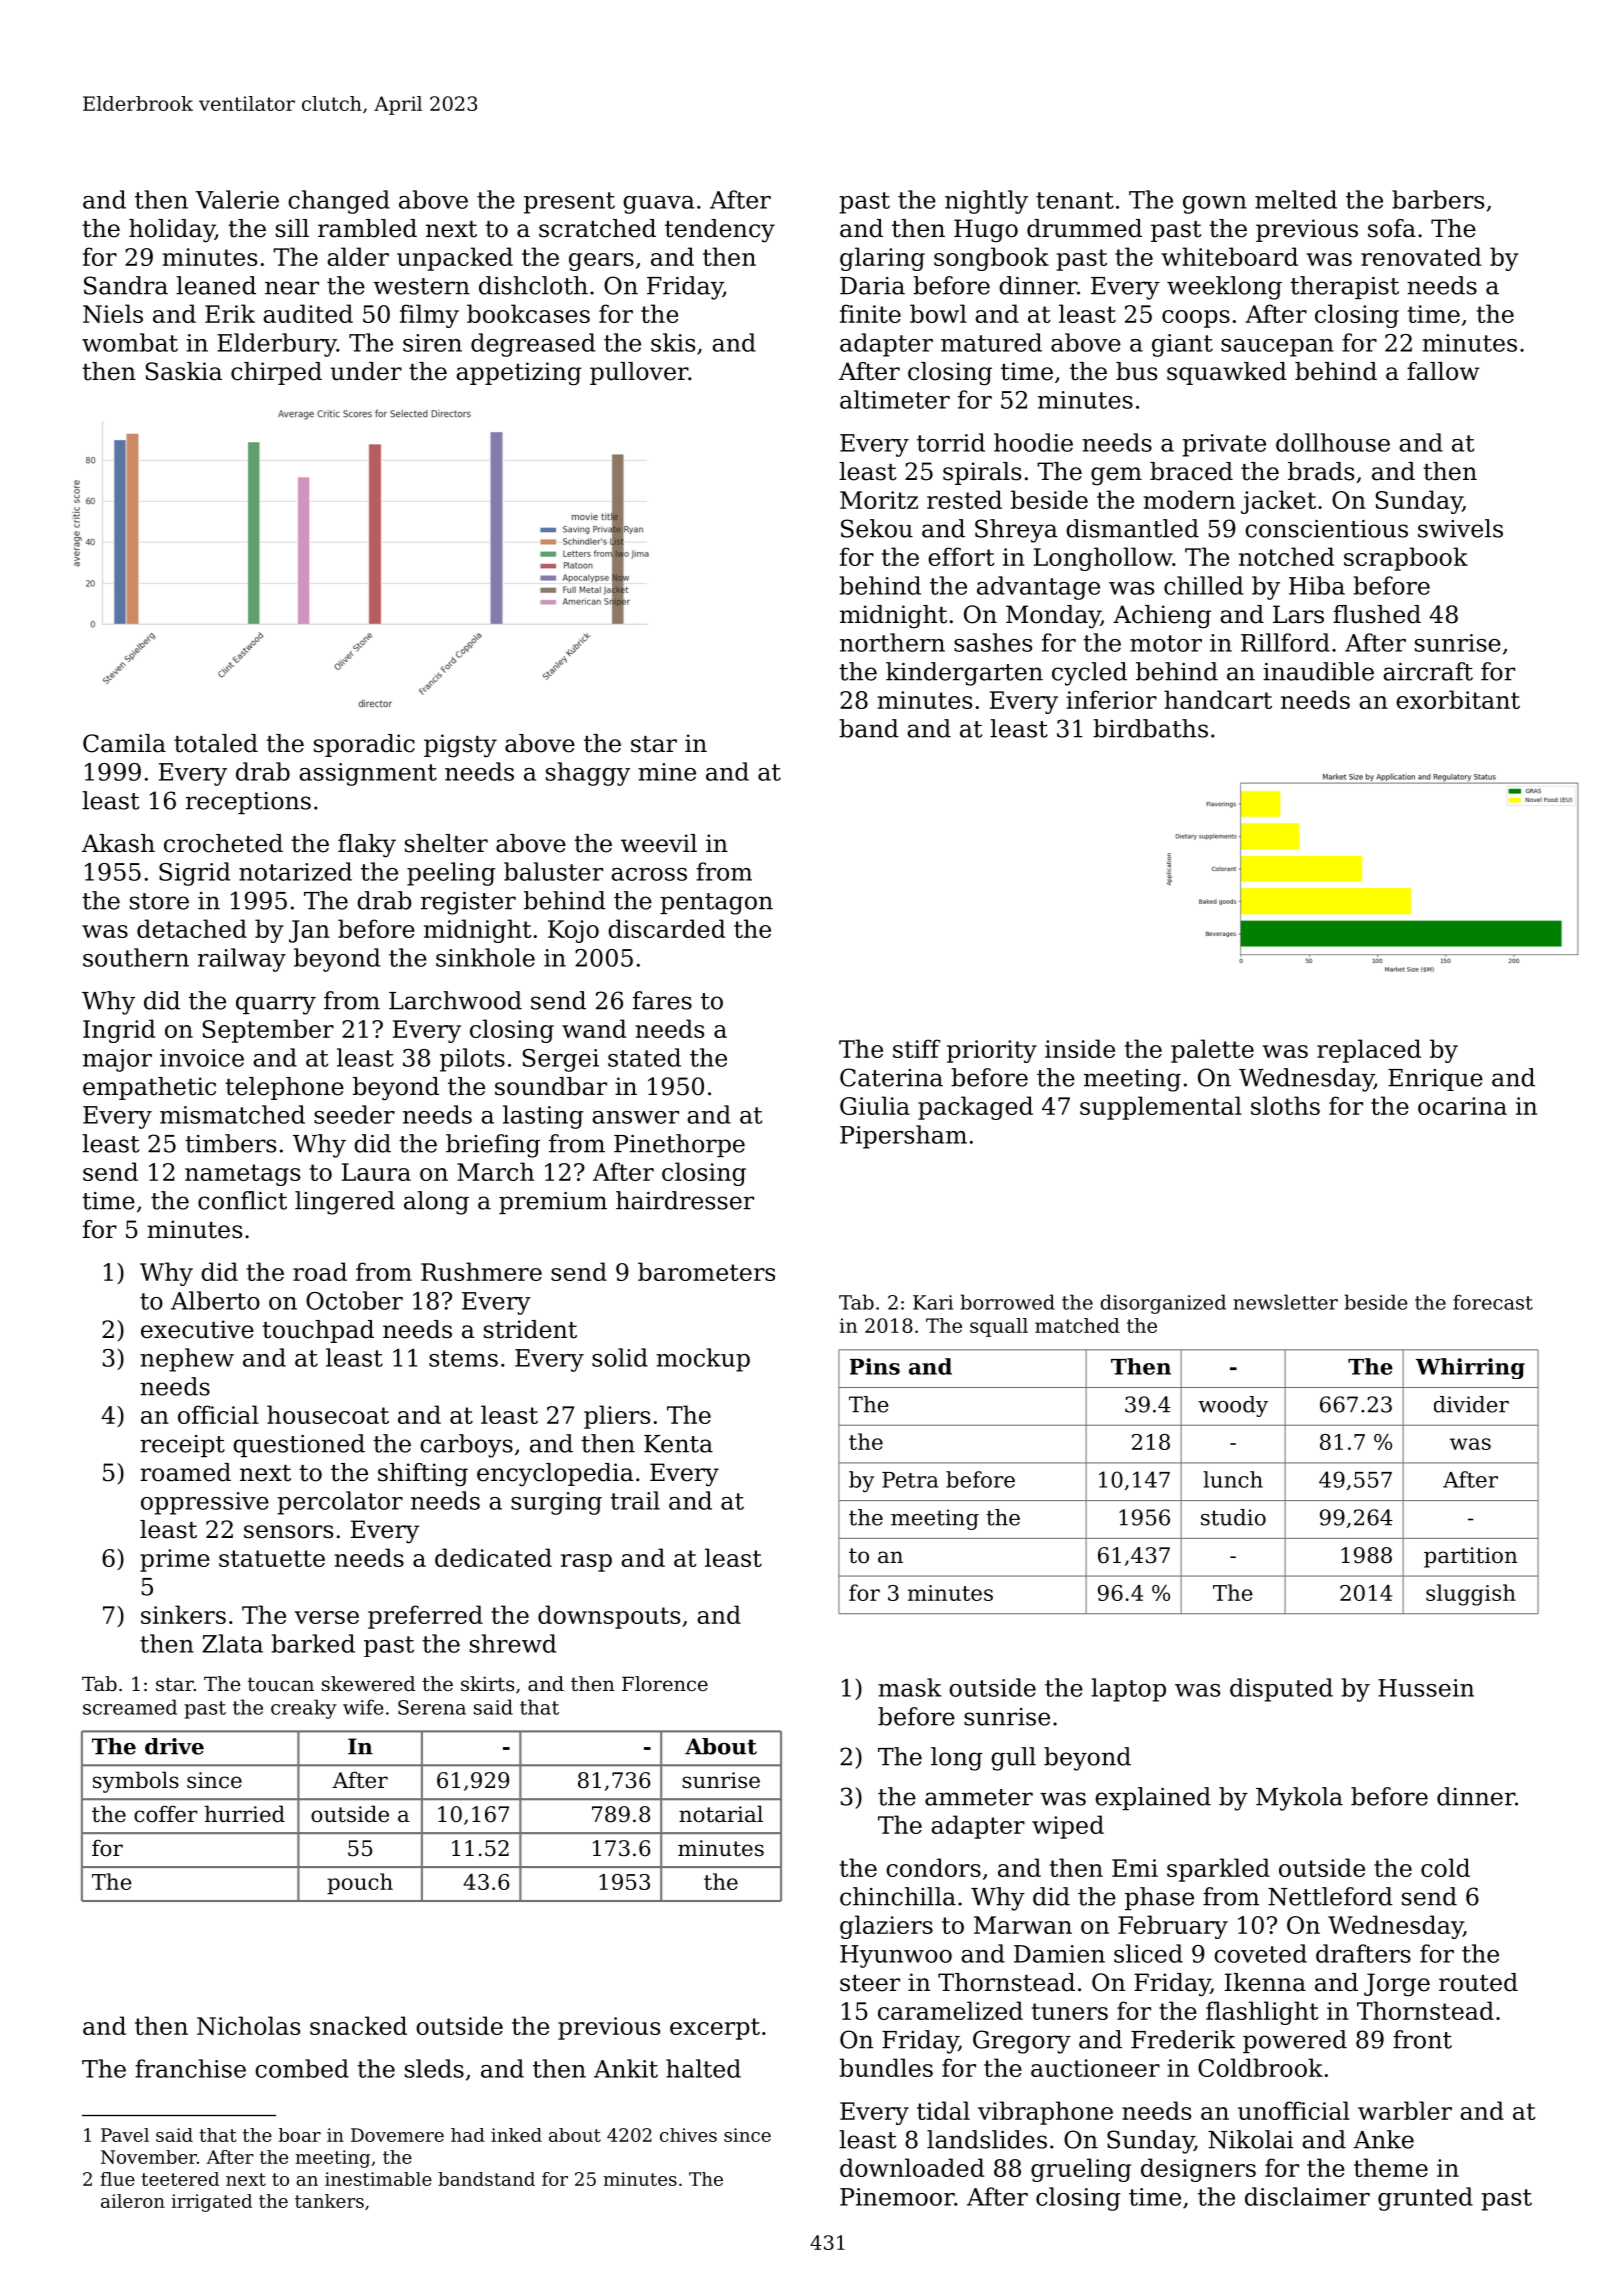 The height and width of the page is (2292, 1620). I want to click on studio, so click(1233, 1517).
